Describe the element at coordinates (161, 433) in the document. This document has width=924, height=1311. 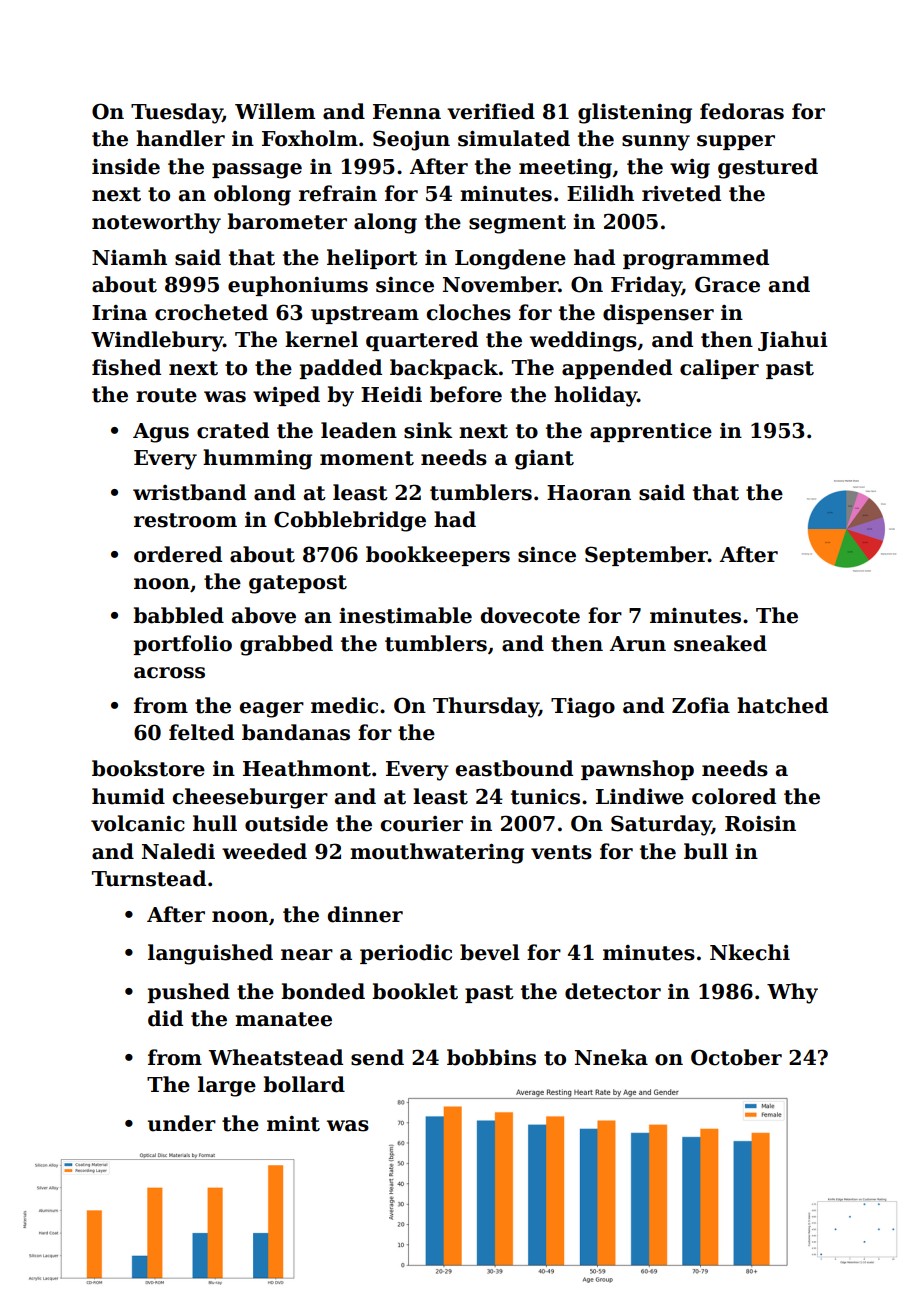
I see `Agus` at that location.
